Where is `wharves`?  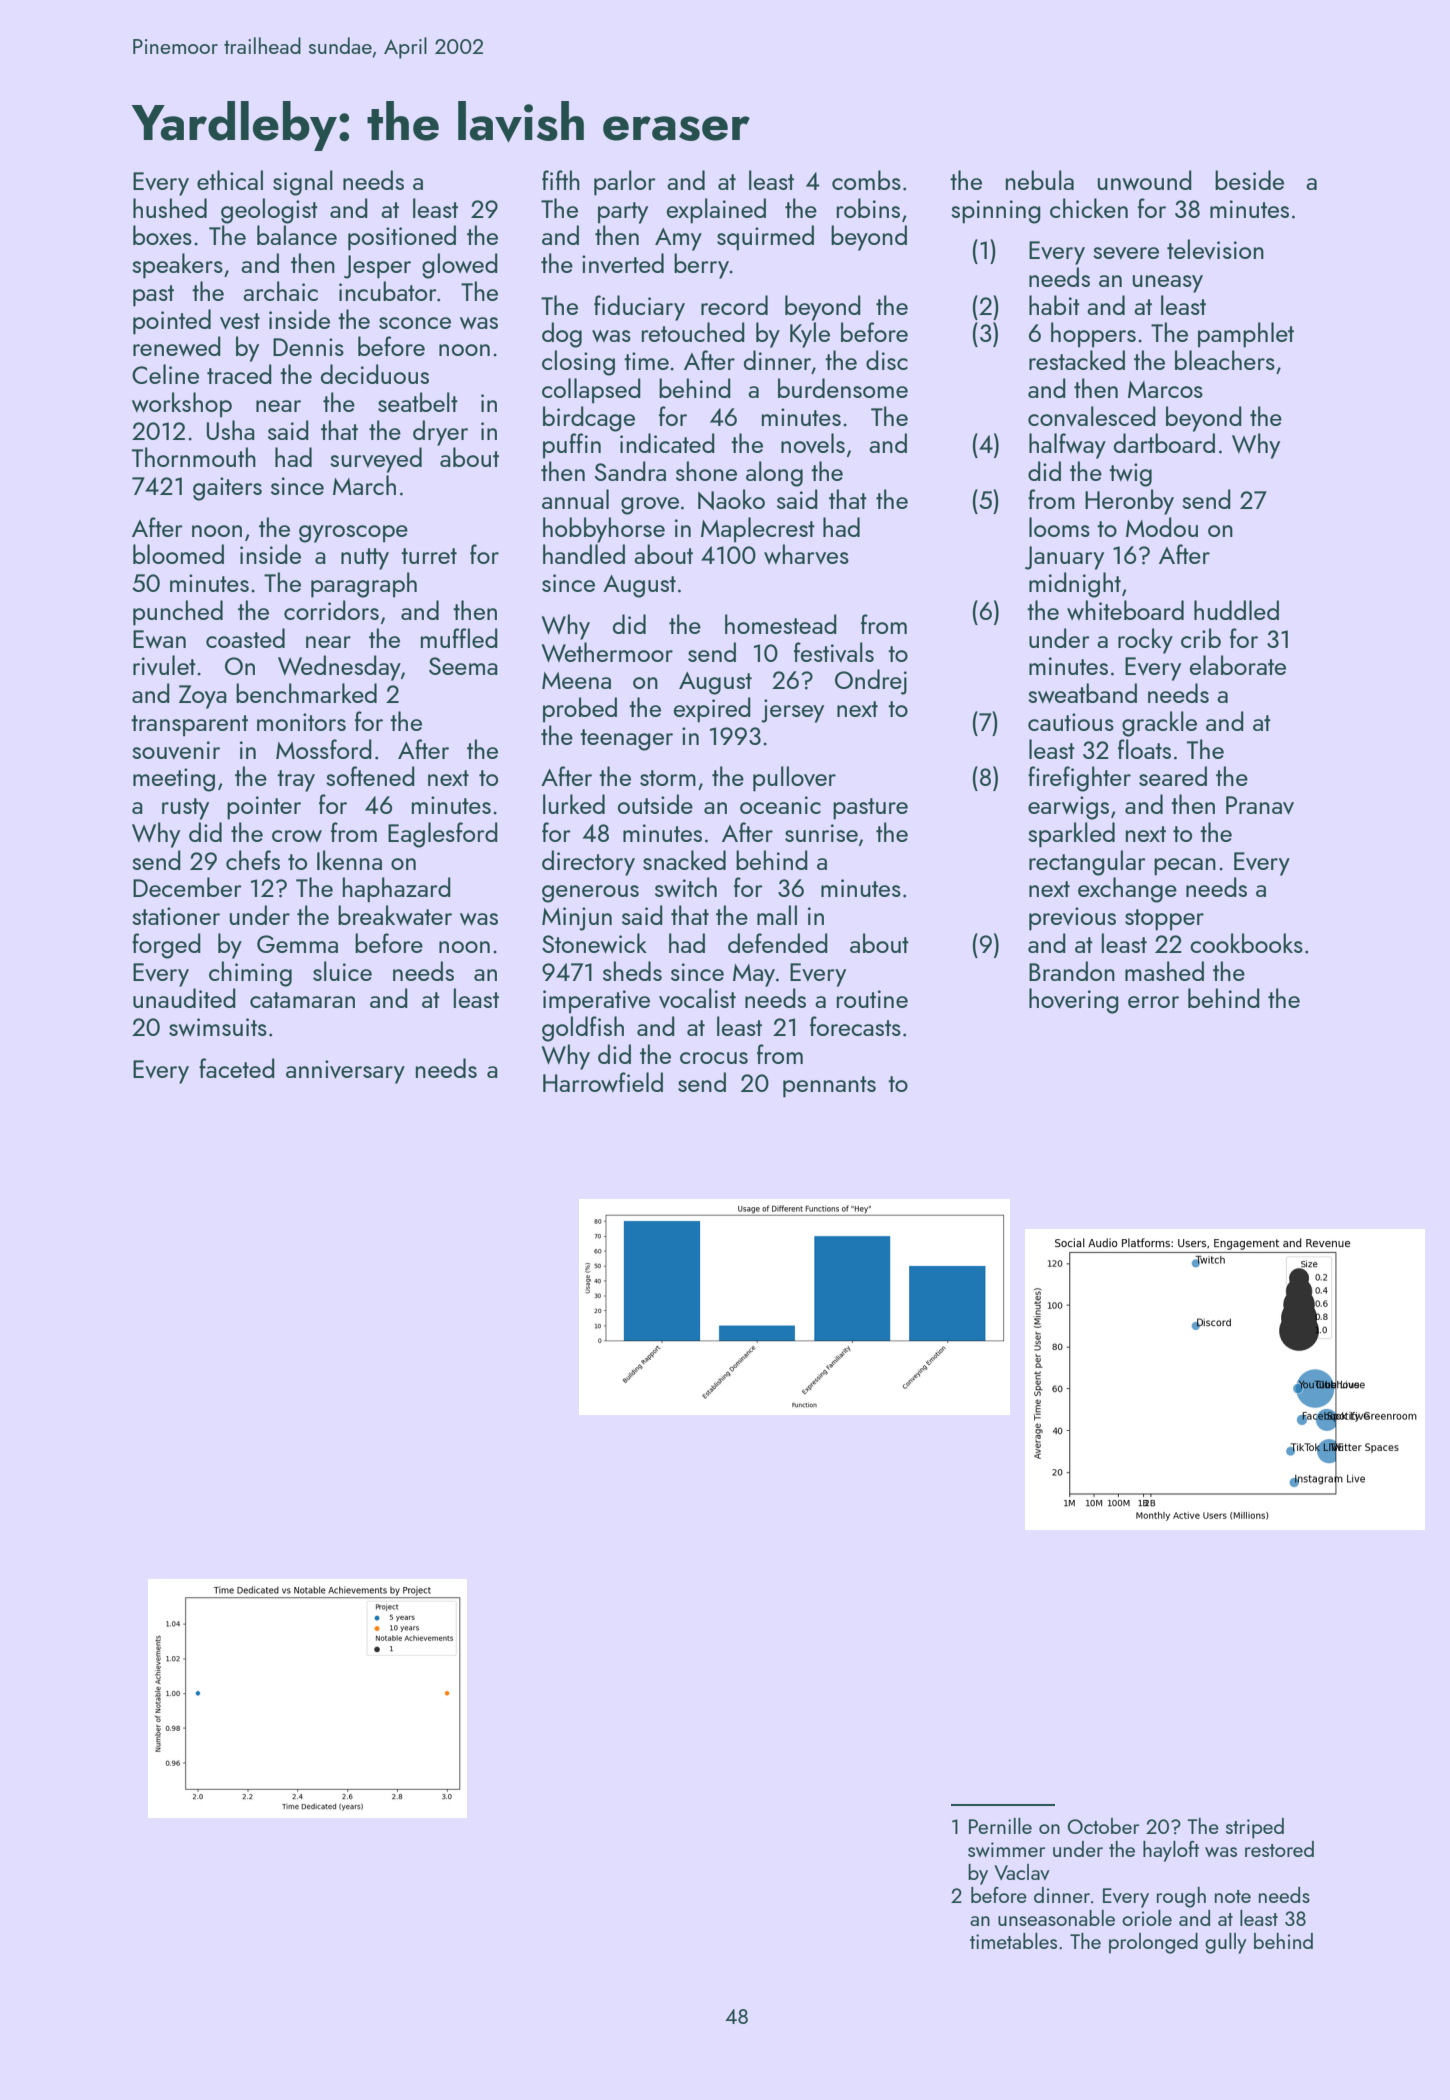
wharves is located at coordinates (806, 554).
